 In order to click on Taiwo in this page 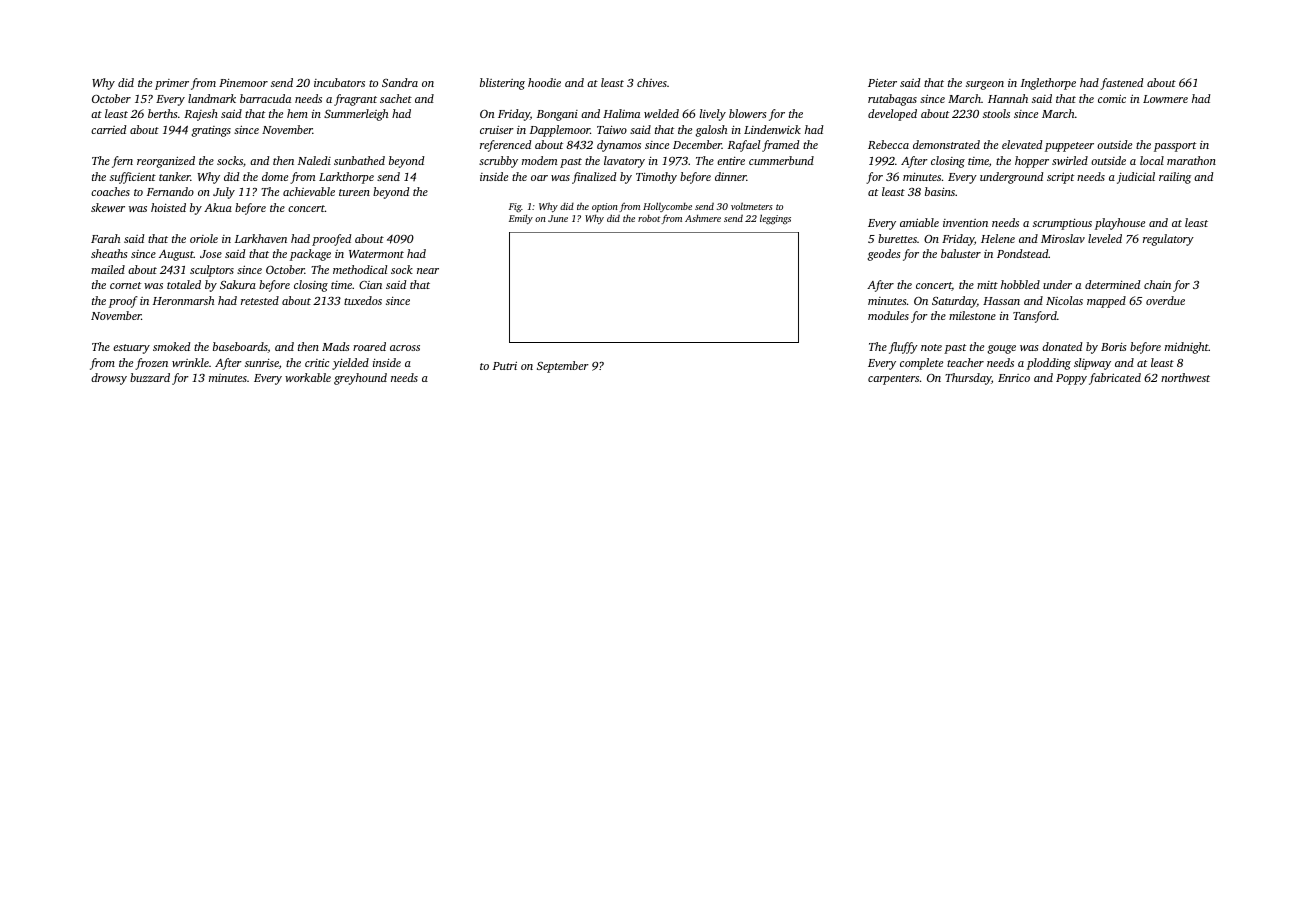, I will do `click(612, 129)`.
